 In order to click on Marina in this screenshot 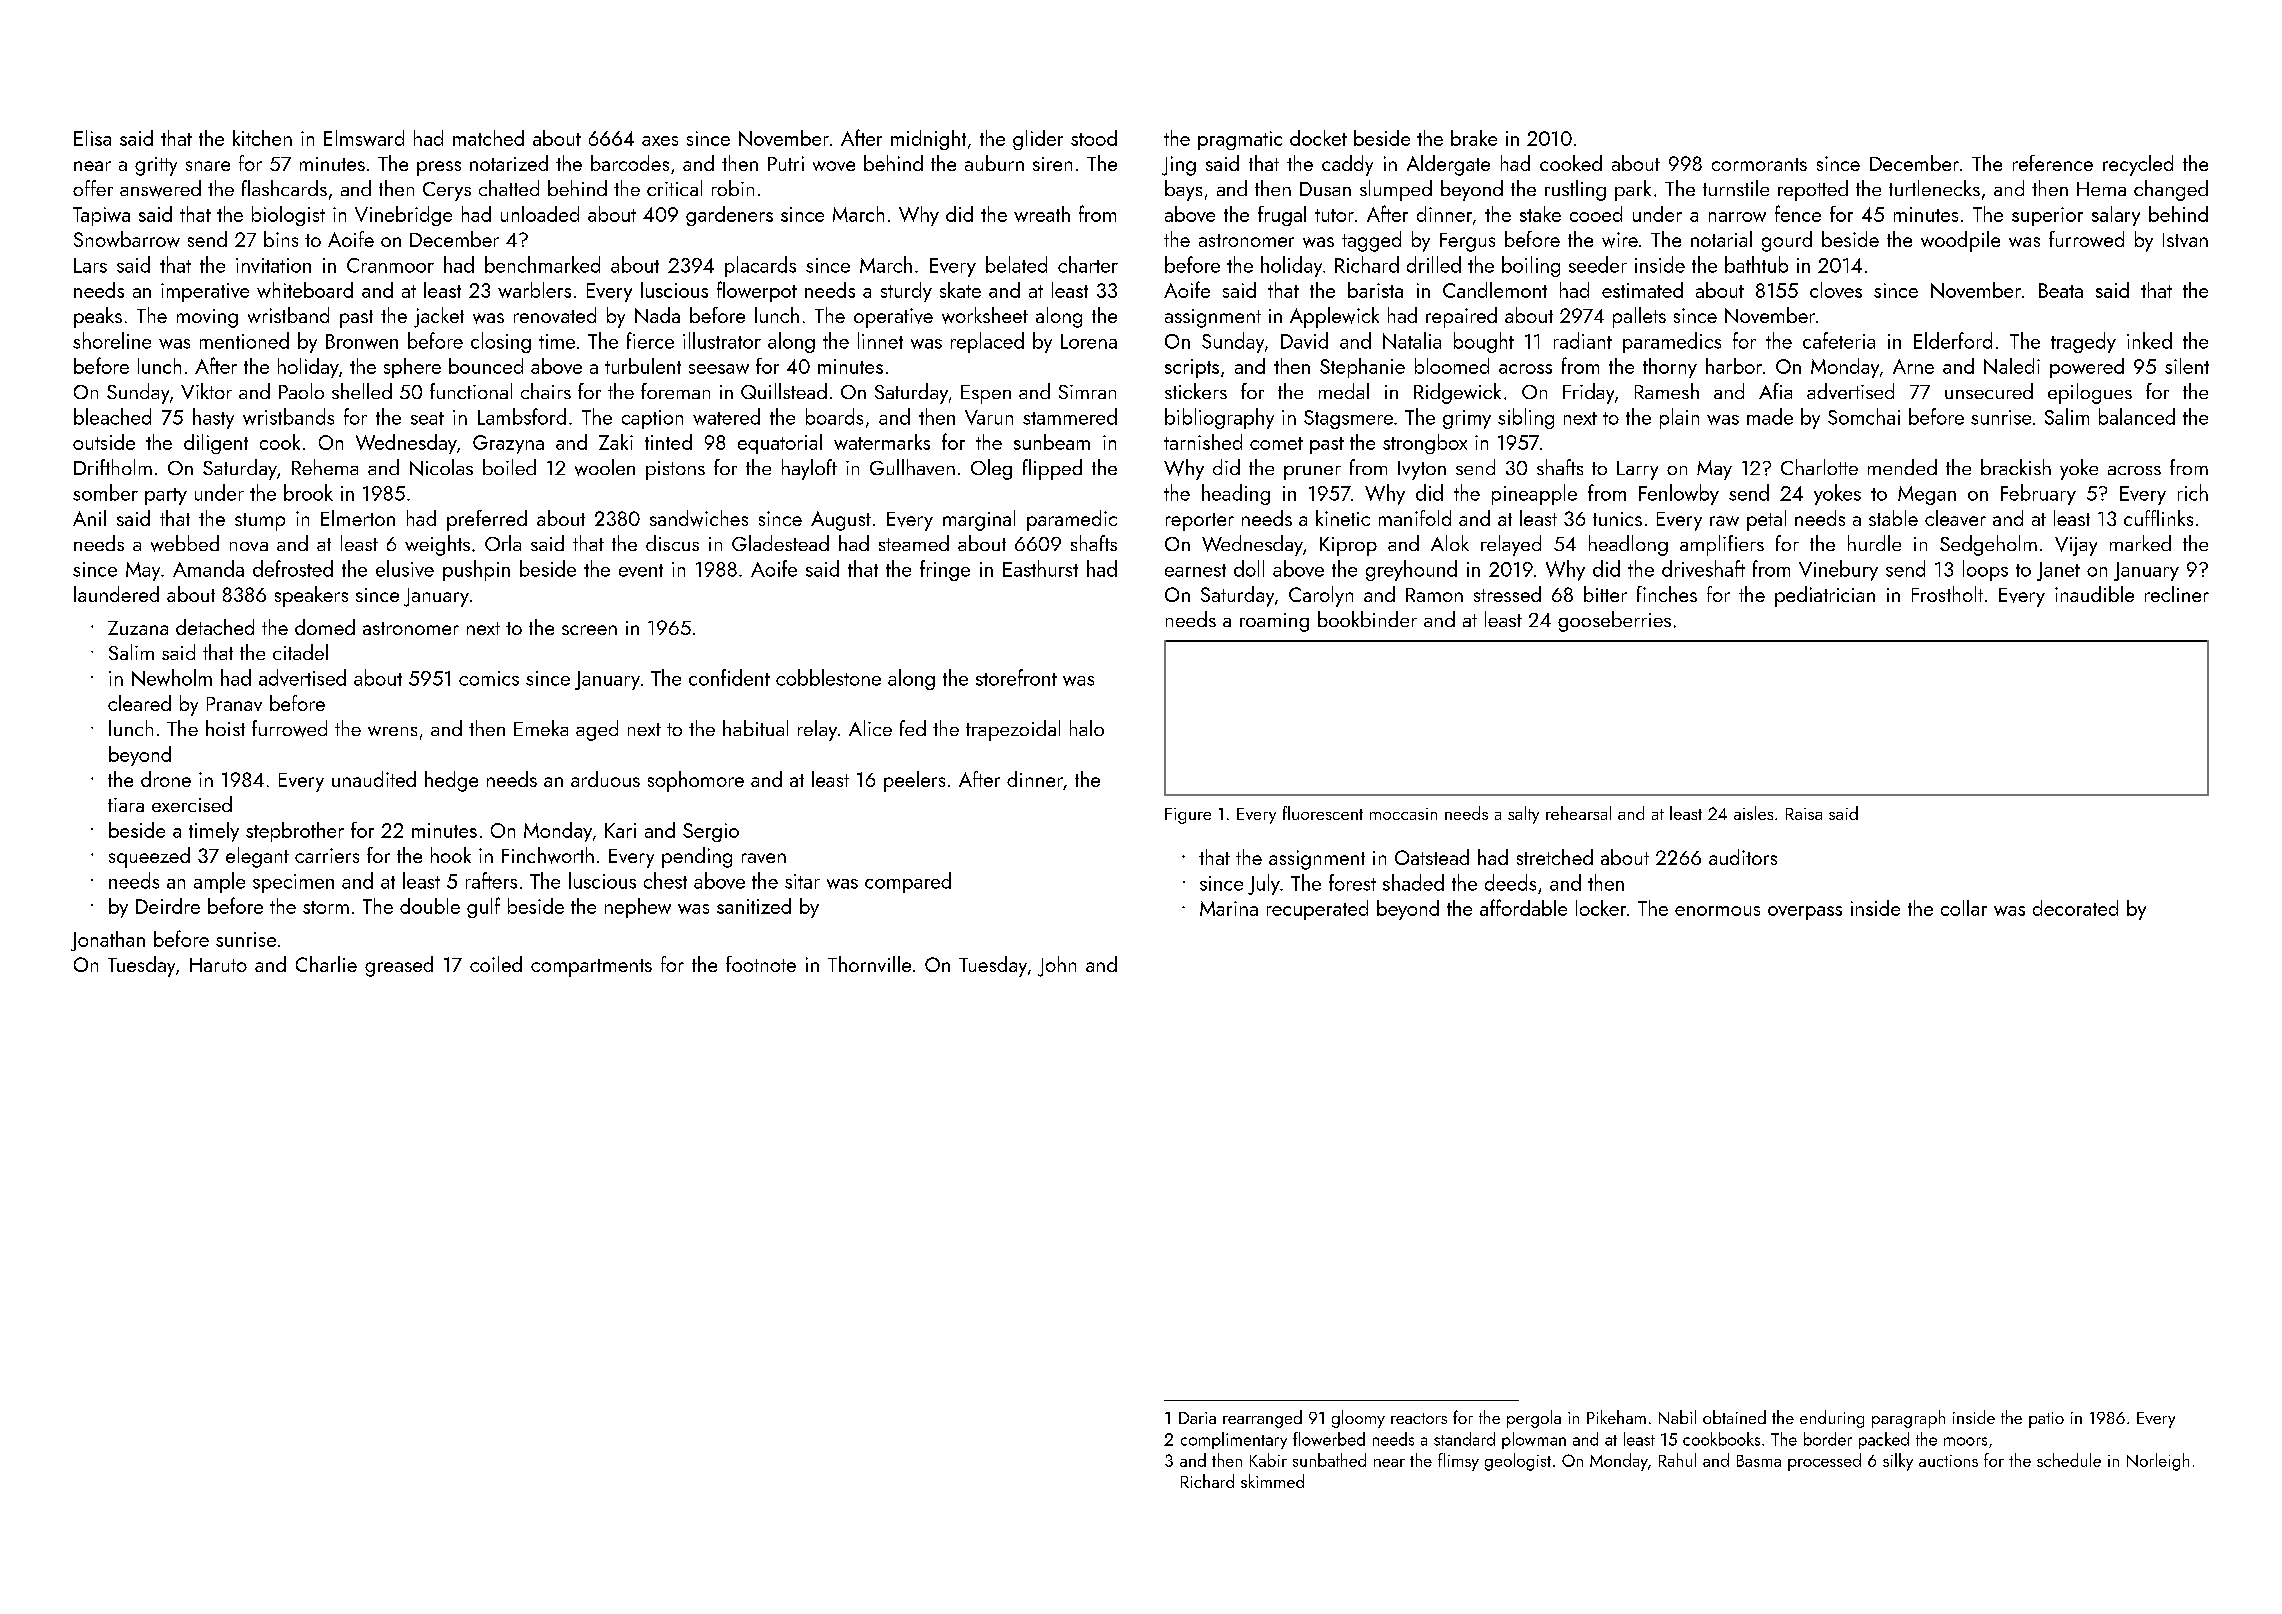, I will do `click(1229, 908)`.
